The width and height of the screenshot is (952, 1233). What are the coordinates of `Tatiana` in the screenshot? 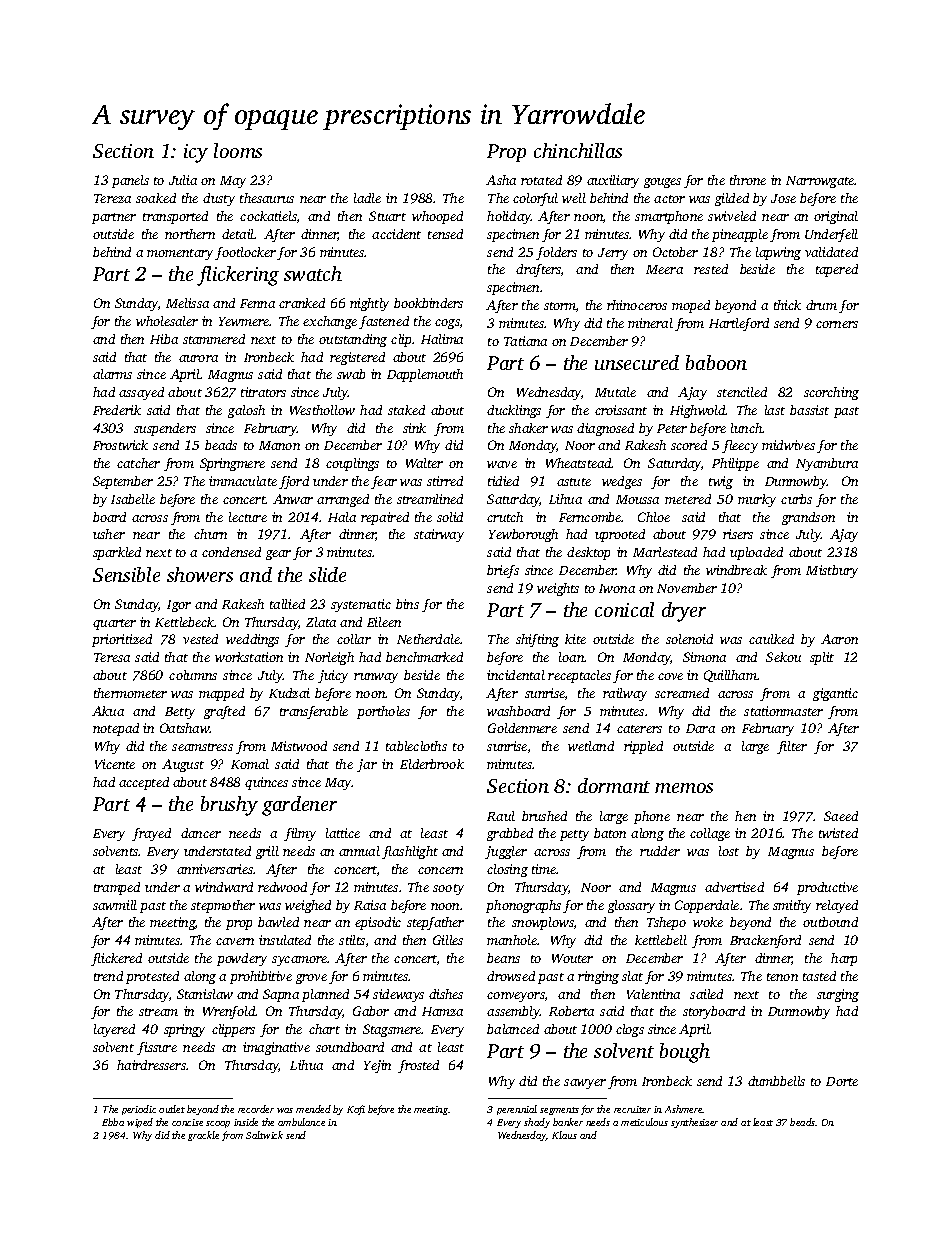 It's located at (525, 341).
